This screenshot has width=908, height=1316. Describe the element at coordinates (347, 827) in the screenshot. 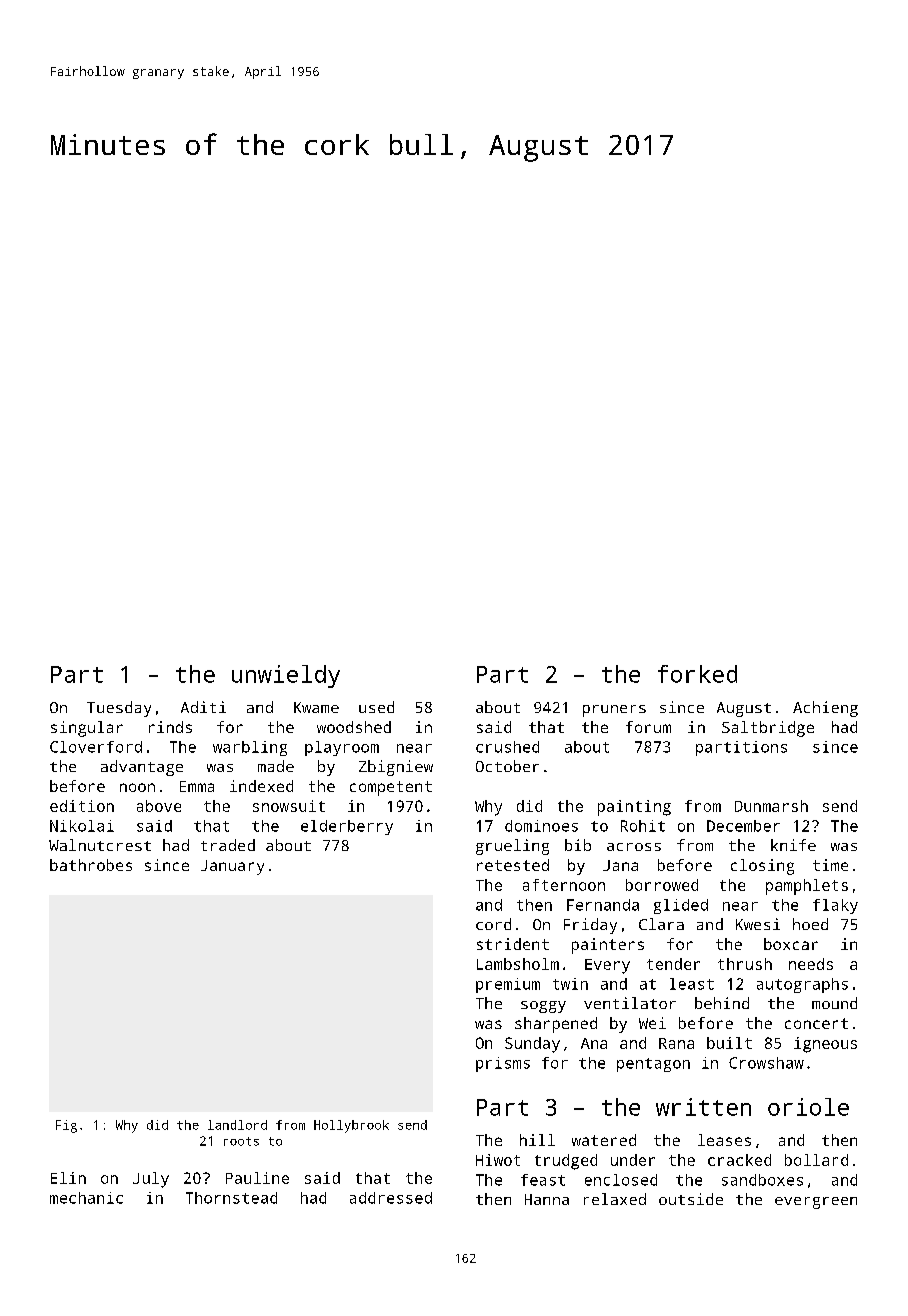

I see `elderberry` at that location.
